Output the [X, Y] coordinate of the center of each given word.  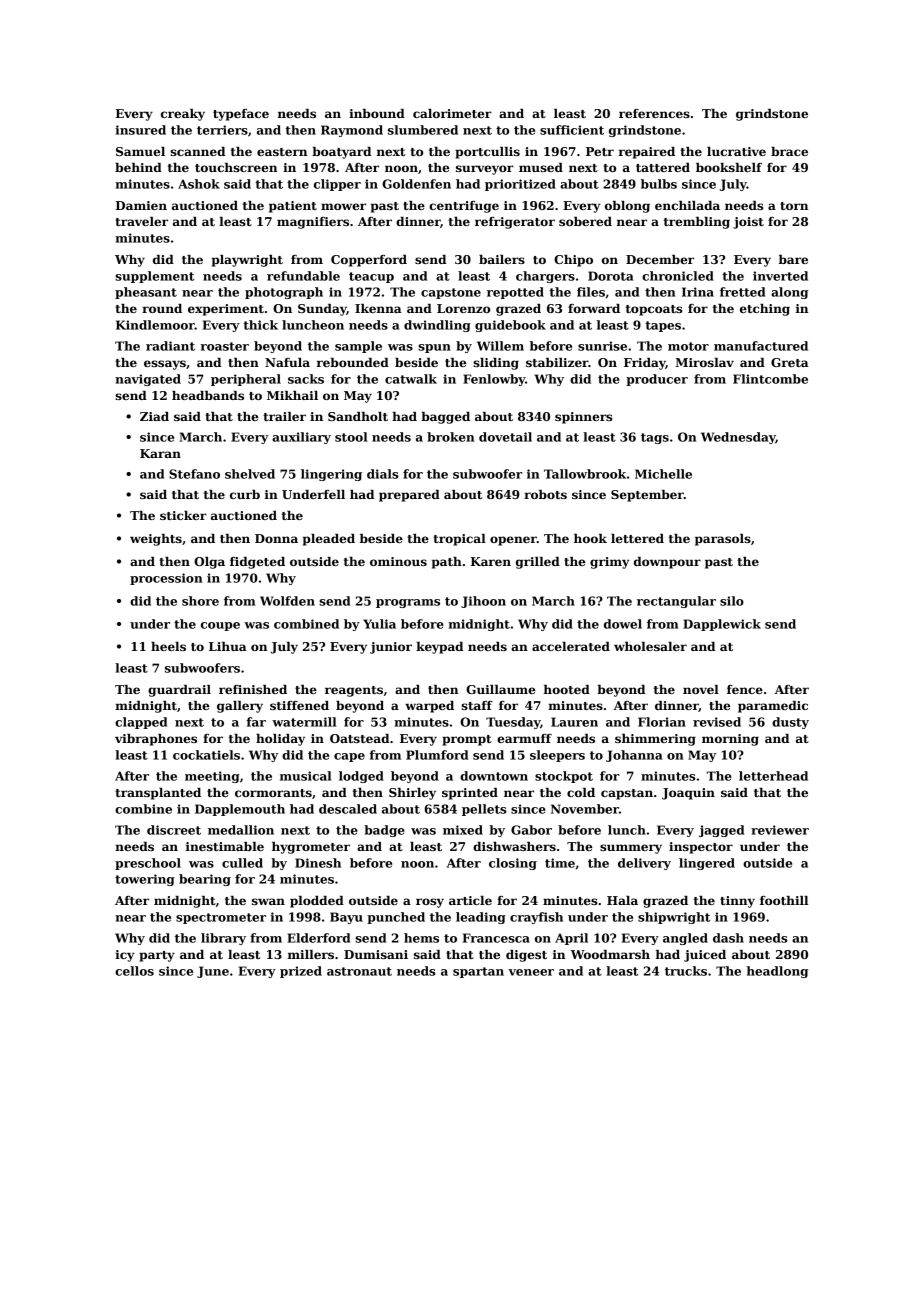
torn [794, 206]
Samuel [140, 151]
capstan [627, 794]
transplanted [158, 794]
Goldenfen [416, 184]
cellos [134, 971]
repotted [515, 293]
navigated [148, 380]
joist [748, 223]
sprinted [470, 794]
